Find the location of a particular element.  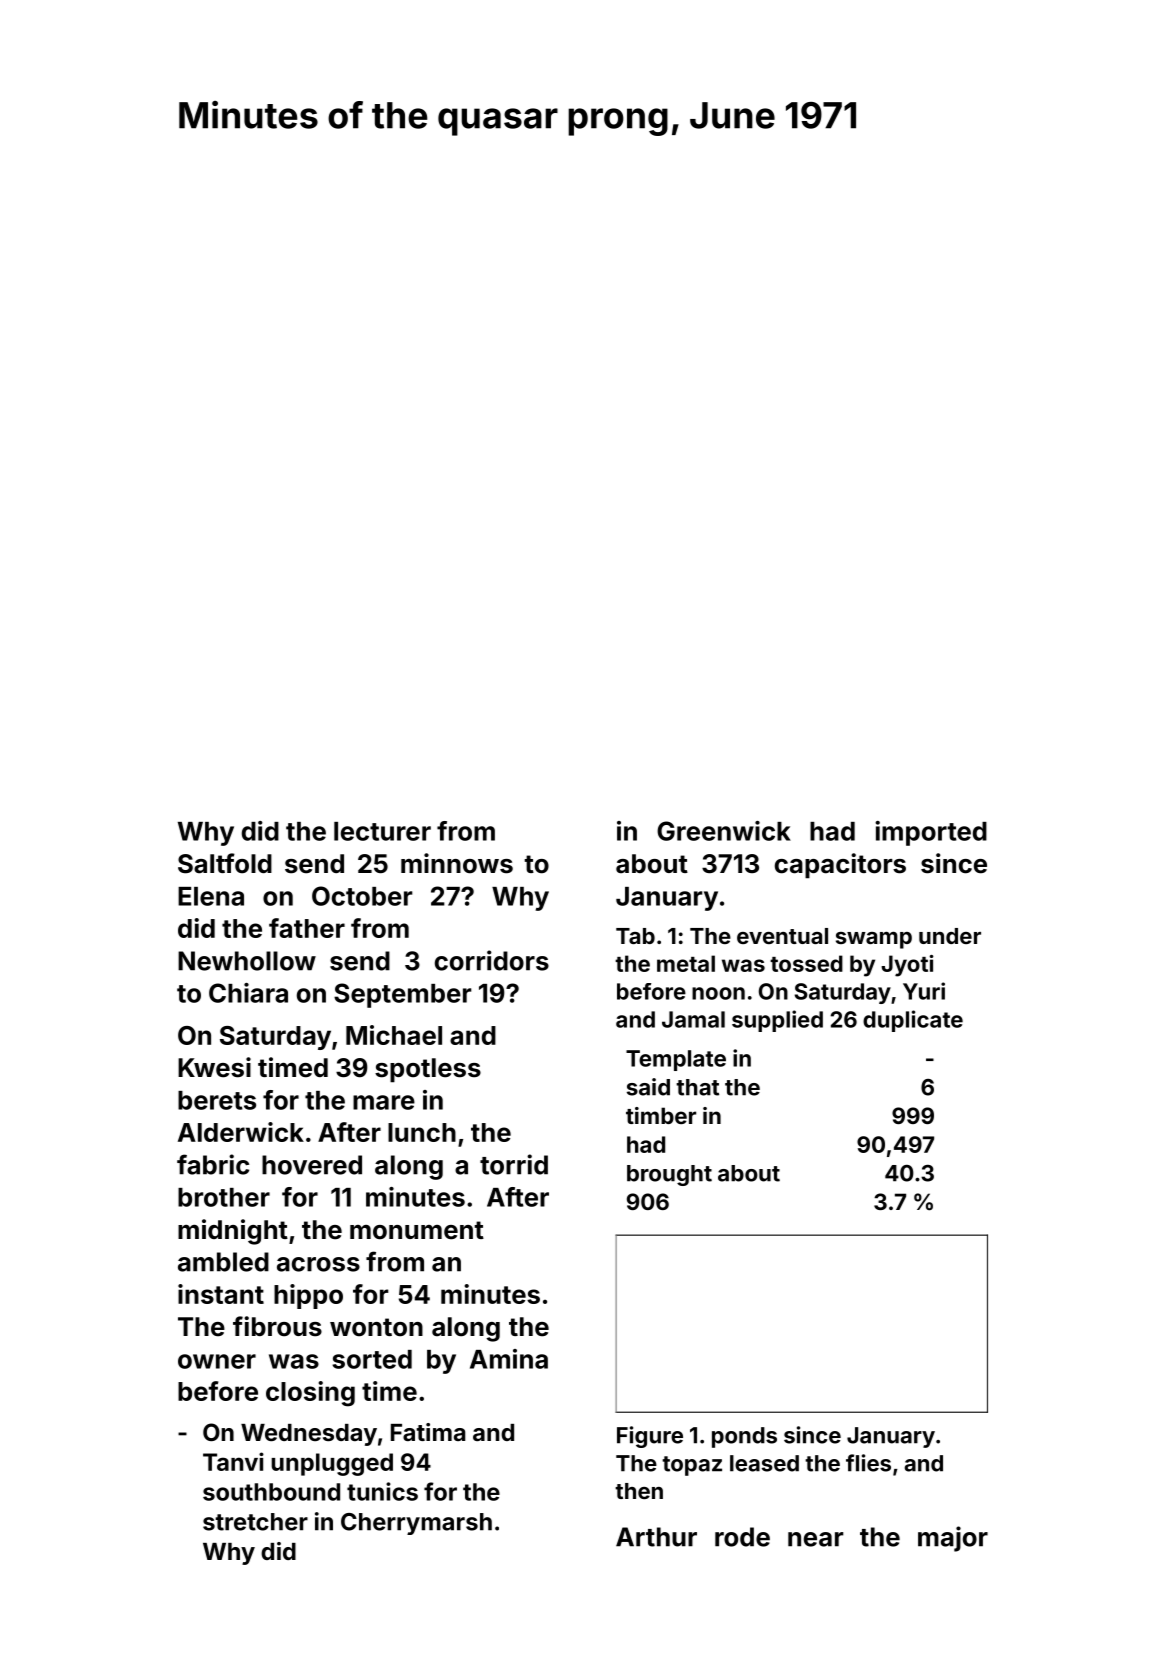

fibrous is located at coordinates (277, 1326).
